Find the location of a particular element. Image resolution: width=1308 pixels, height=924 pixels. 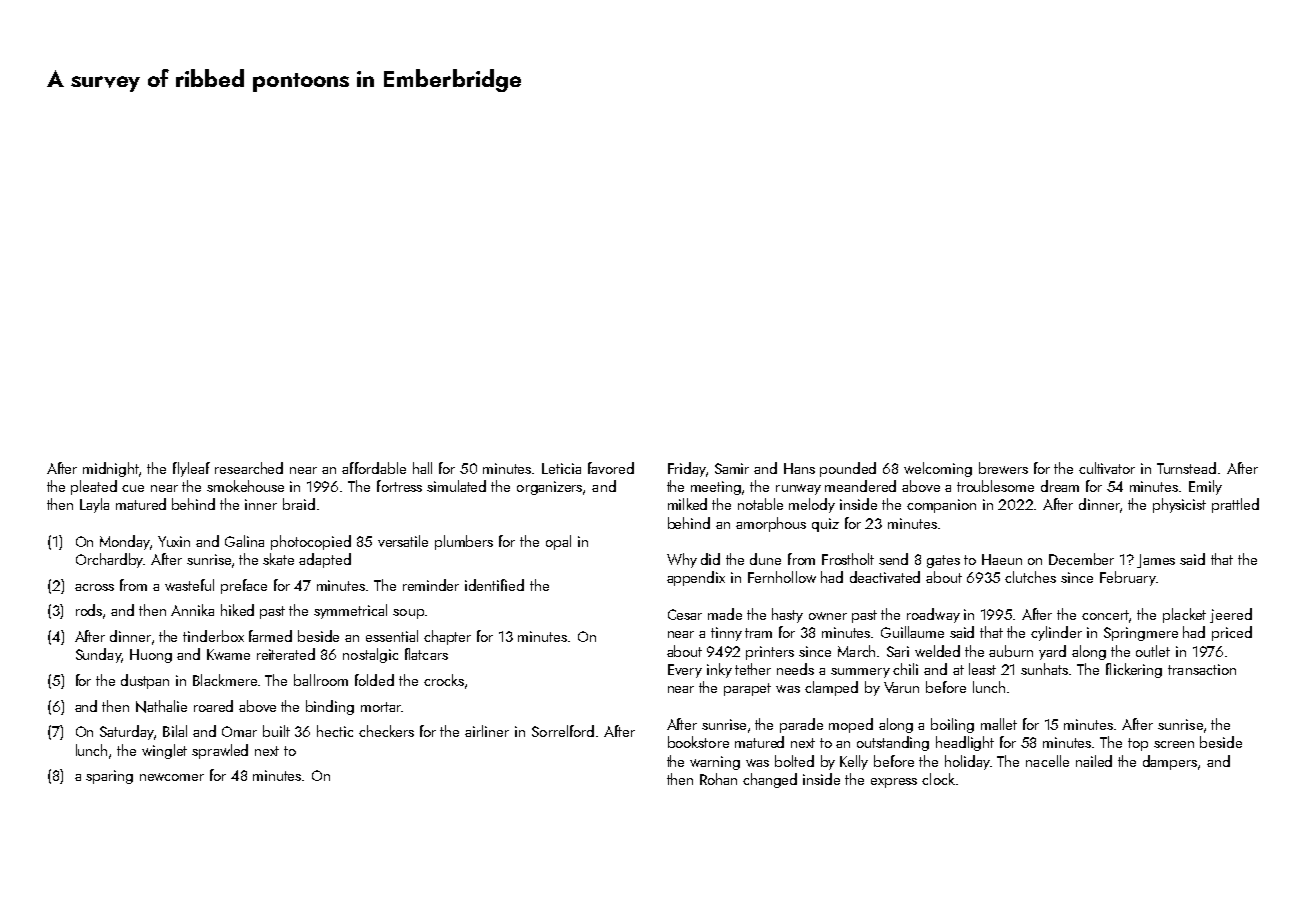

transaction is located at coordinates (1202, 669).
